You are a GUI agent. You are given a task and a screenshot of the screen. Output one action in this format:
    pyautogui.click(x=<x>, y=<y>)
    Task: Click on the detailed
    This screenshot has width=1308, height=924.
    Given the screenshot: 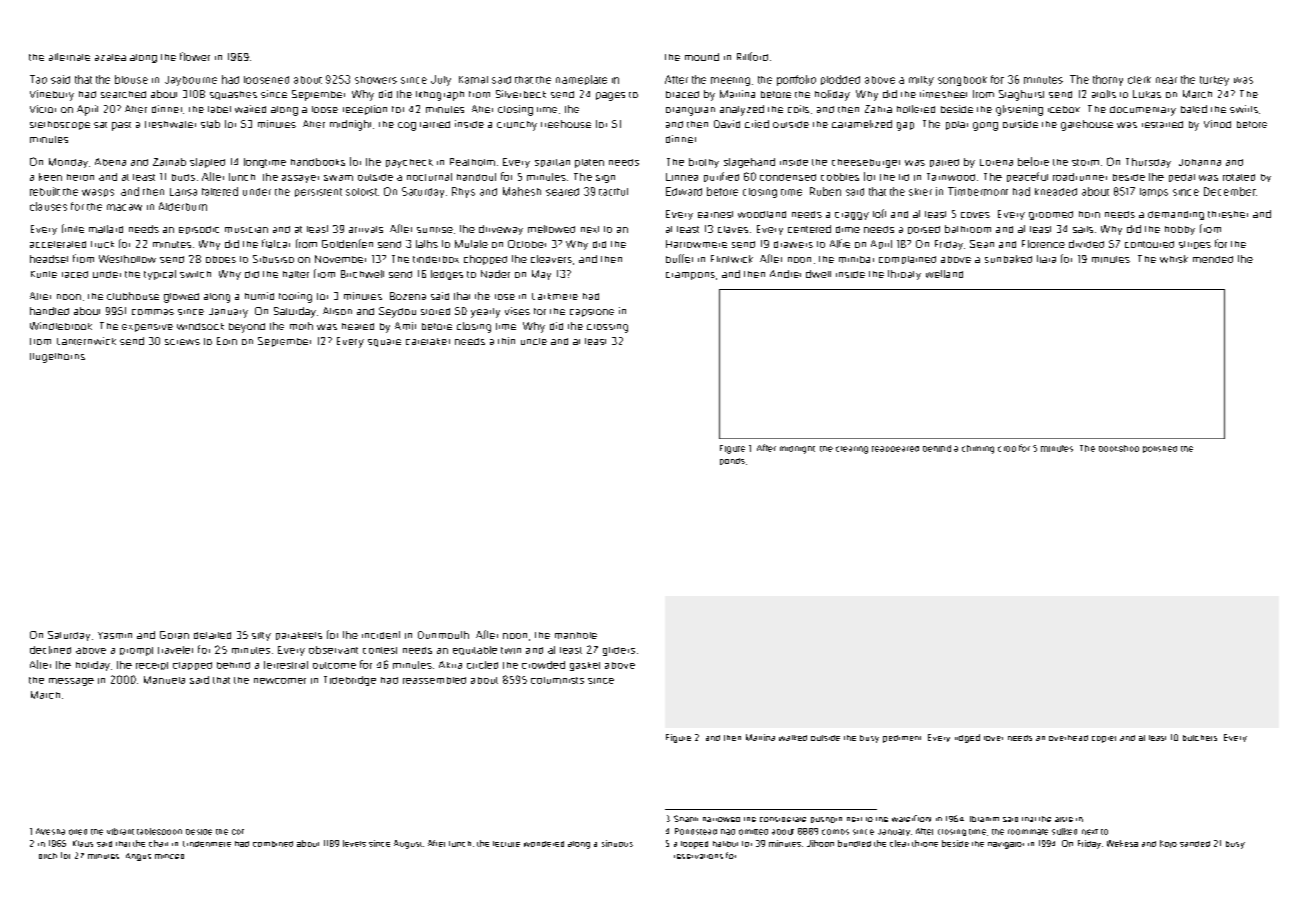 What is the action you would take?
    pyautogui.click(x=212, y=635)
